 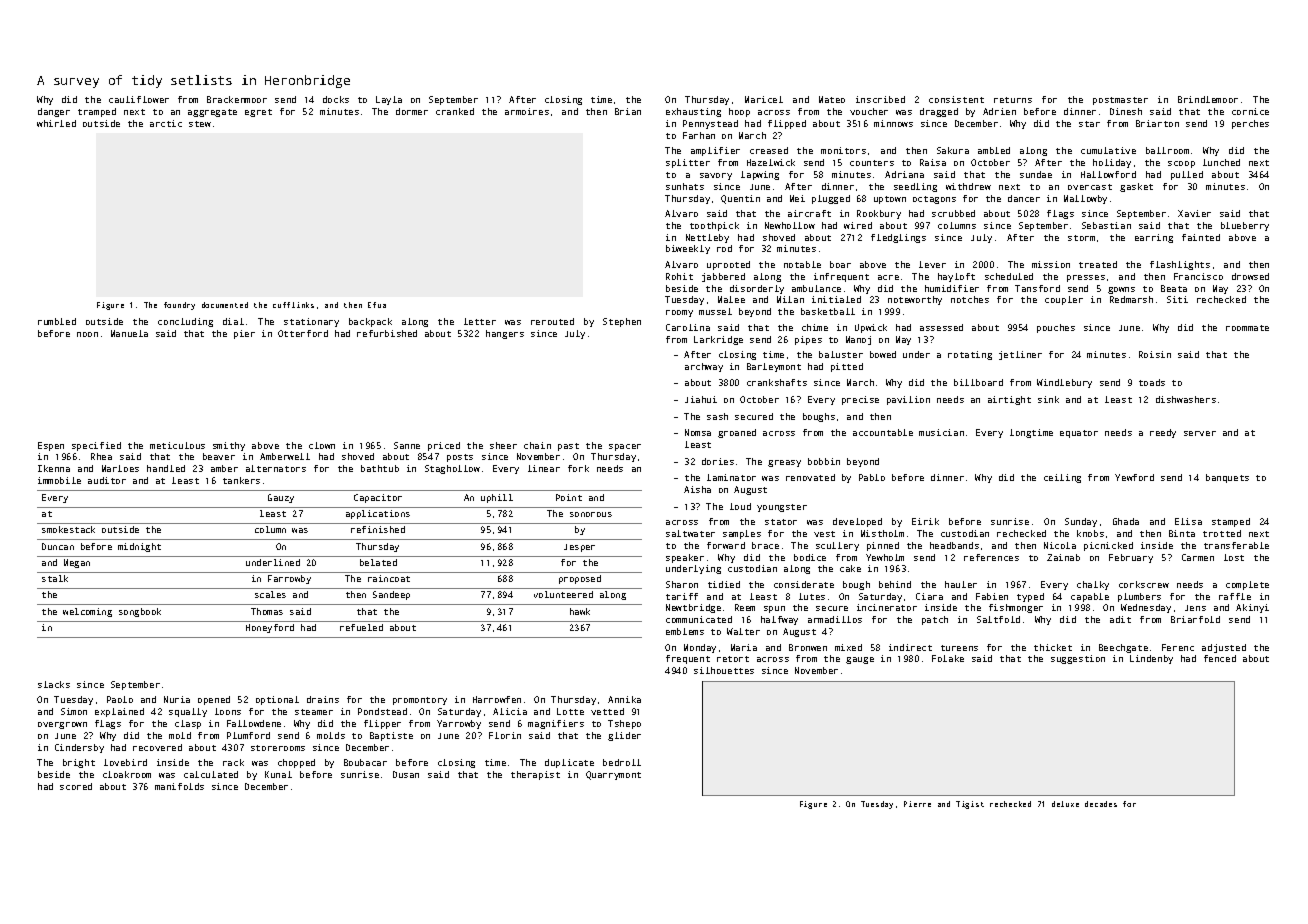 What do you see at coordinates (718, 461) in the document?
I see `dories` at bounding box center [718, 461].
